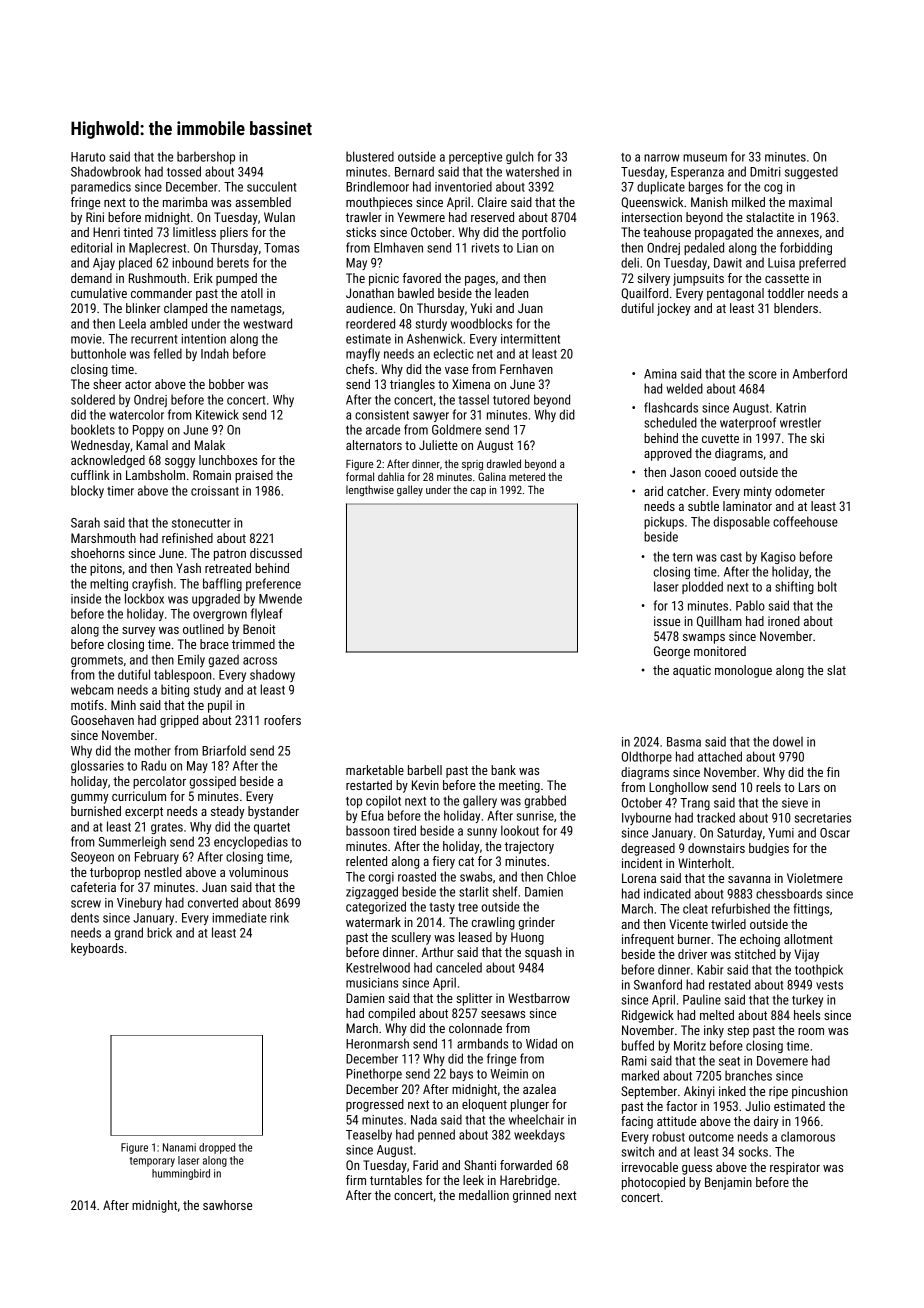  Describe the element at coordinates (539, 1089) in the screenshot. I see `azalea` at that location.
